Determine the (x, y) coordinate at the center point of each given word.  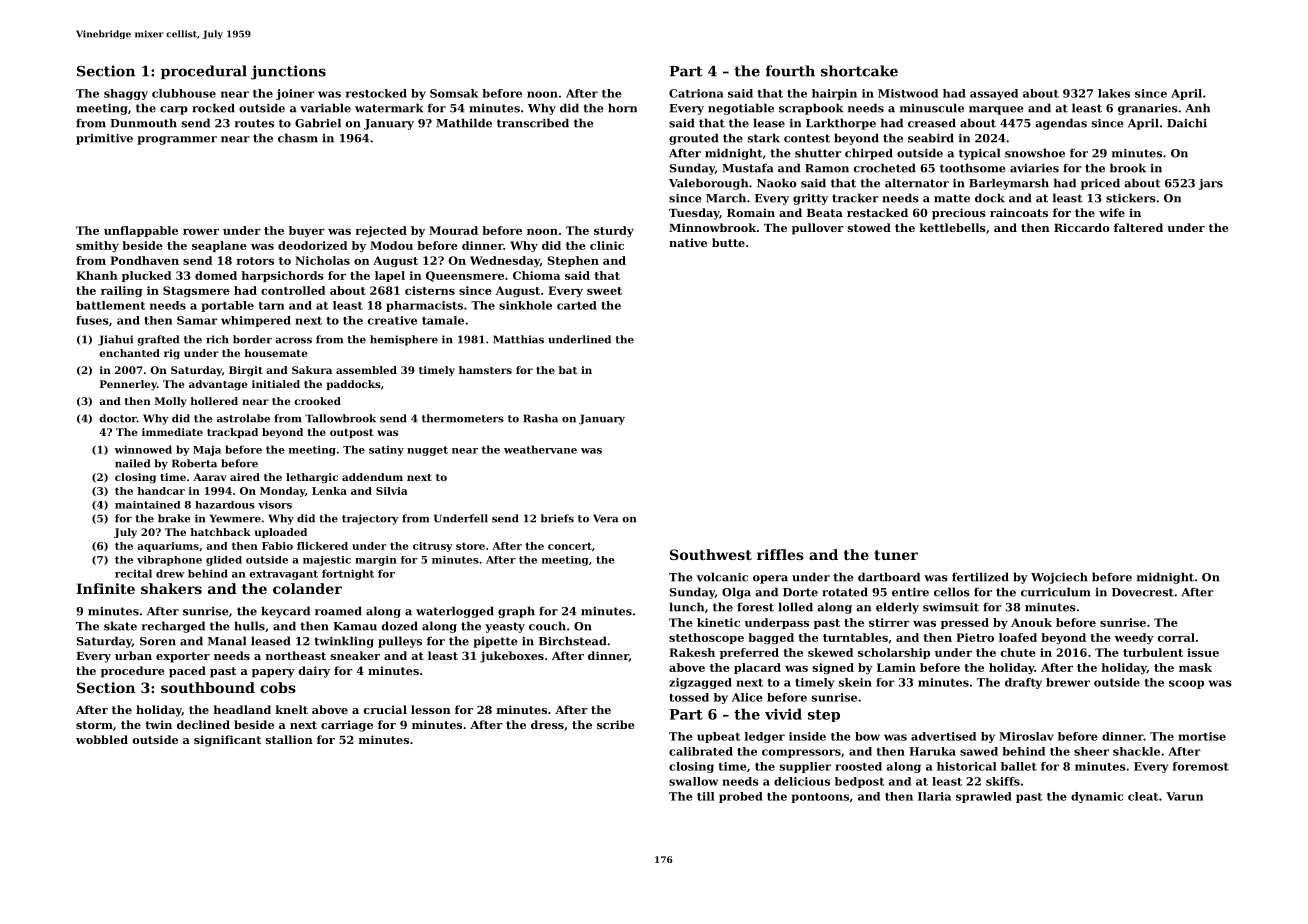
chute (1018, 652)
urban (133, 655)
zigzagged (700, 683)
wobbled (102, 739)
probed (741, 797)
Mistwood (908, 93)
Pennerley (128, 385)
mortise (1202, 736)
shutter (818, 153)
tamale (443, 320)
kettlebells (953, 227)
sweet (604, 291)
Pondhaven (144, 260)
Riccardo (1081, 227)
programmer (177, 140)
